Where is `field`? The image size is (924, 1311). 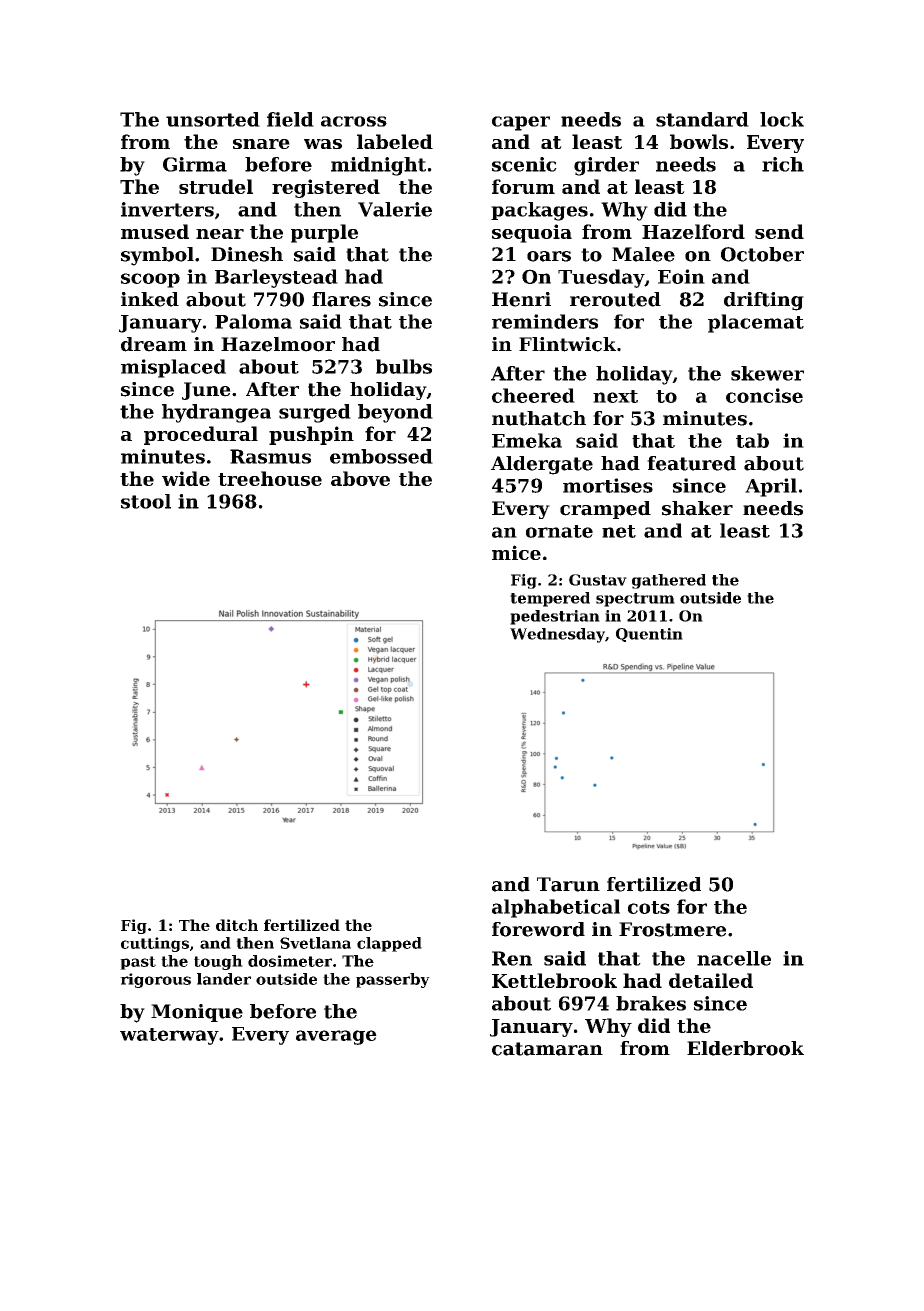 field is located at coordinates (290, 119).
